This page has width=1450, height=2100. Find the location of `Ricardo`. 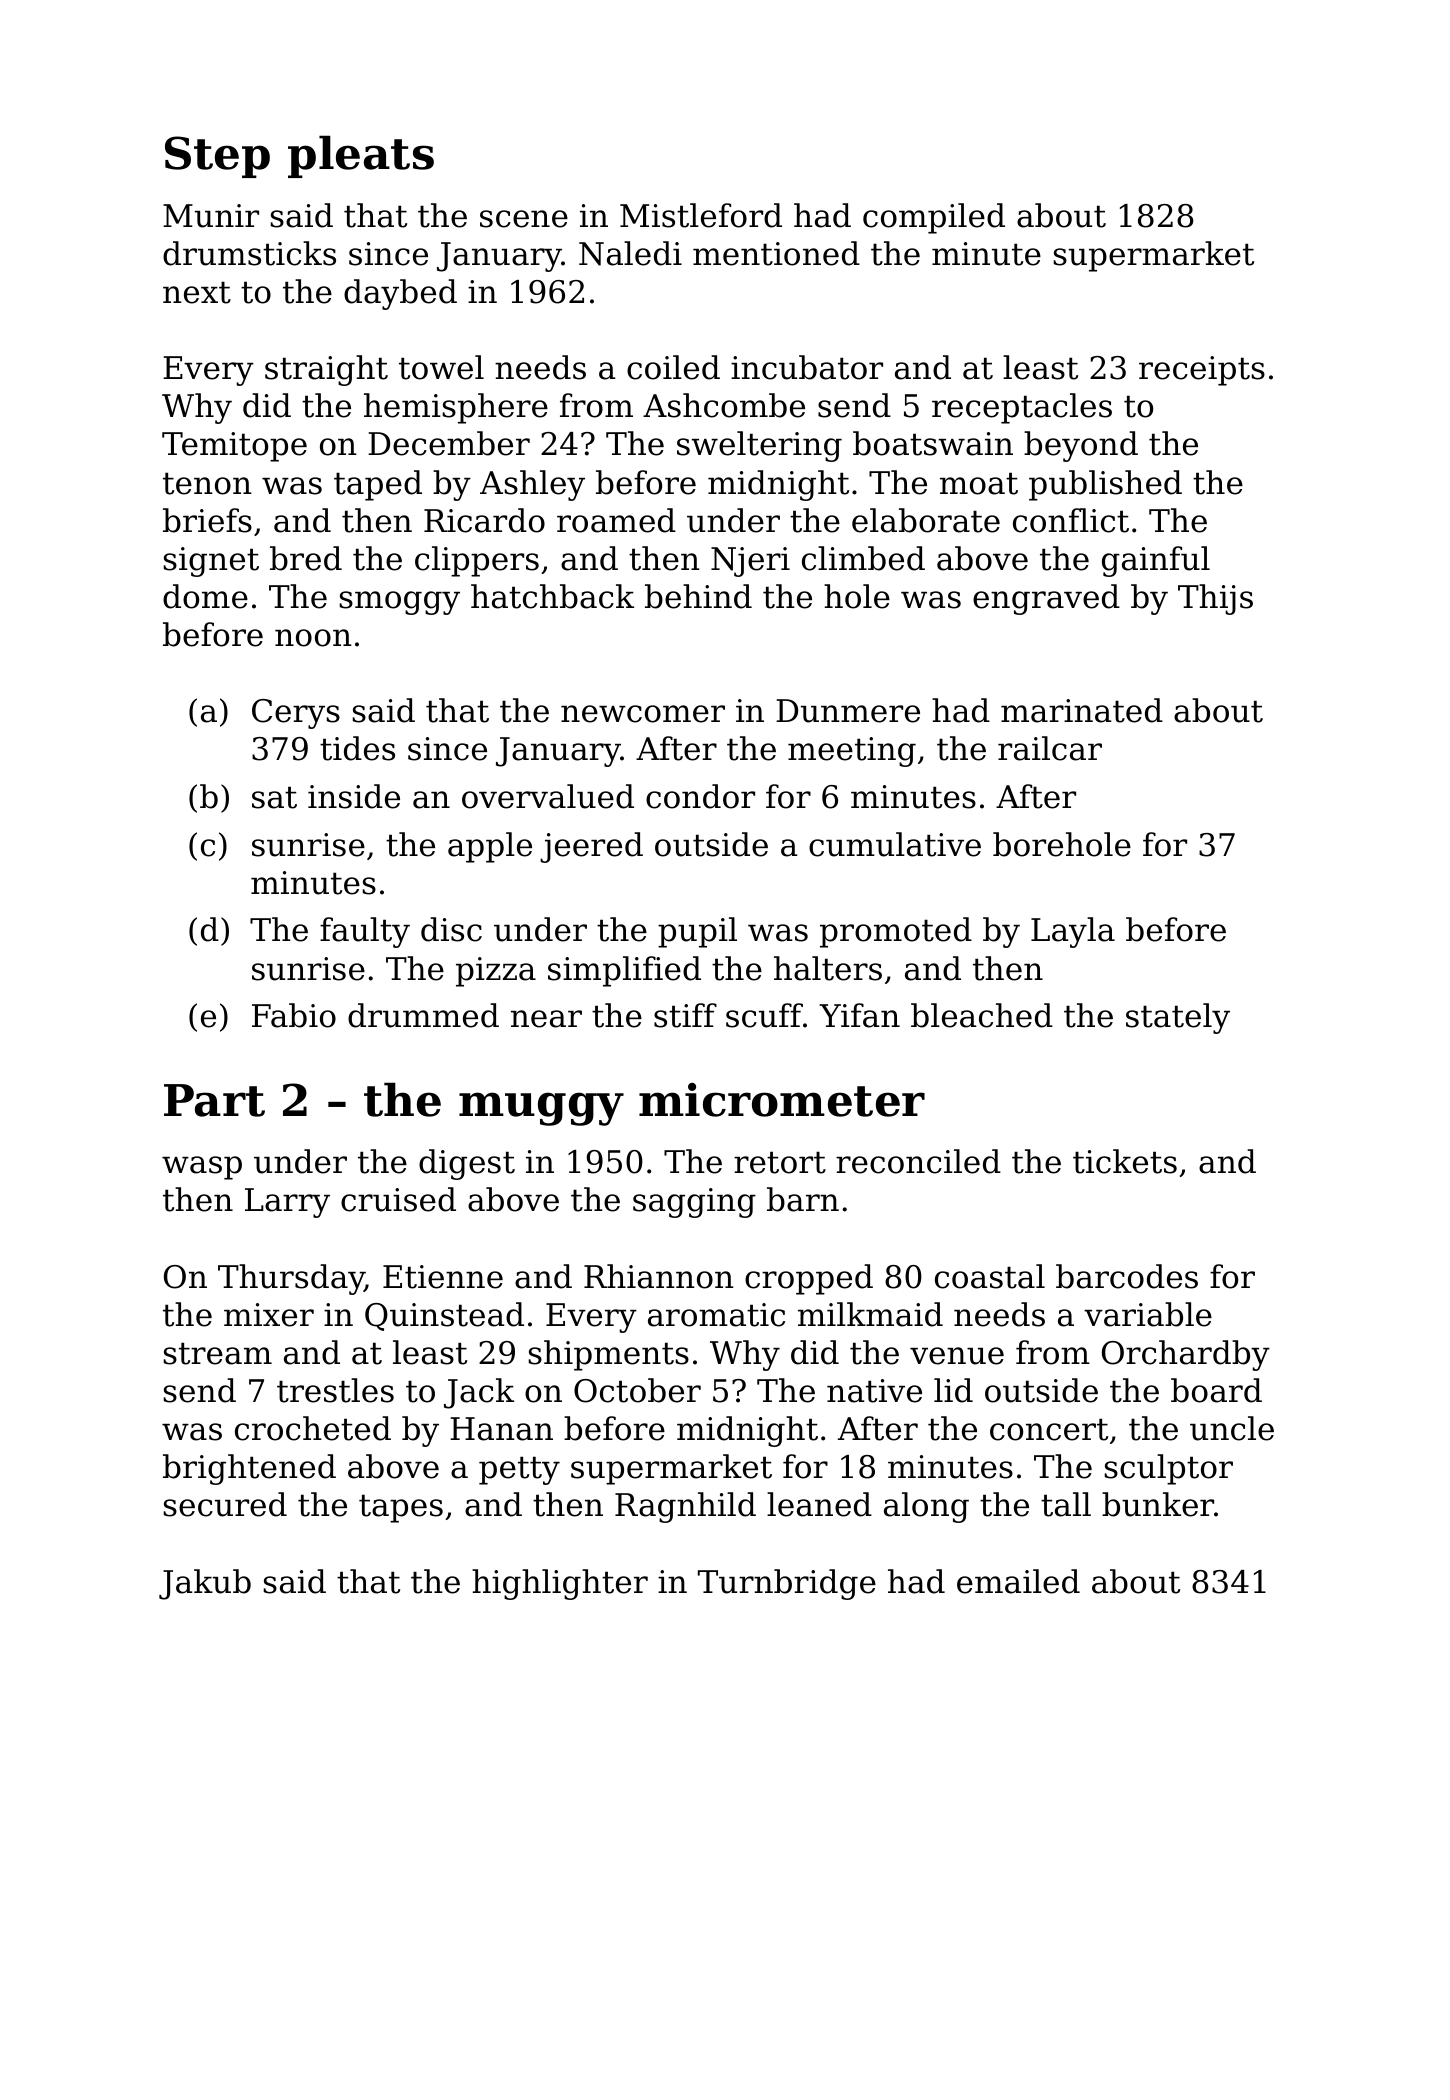

Ricardo is located at coordinates (484, 520).
